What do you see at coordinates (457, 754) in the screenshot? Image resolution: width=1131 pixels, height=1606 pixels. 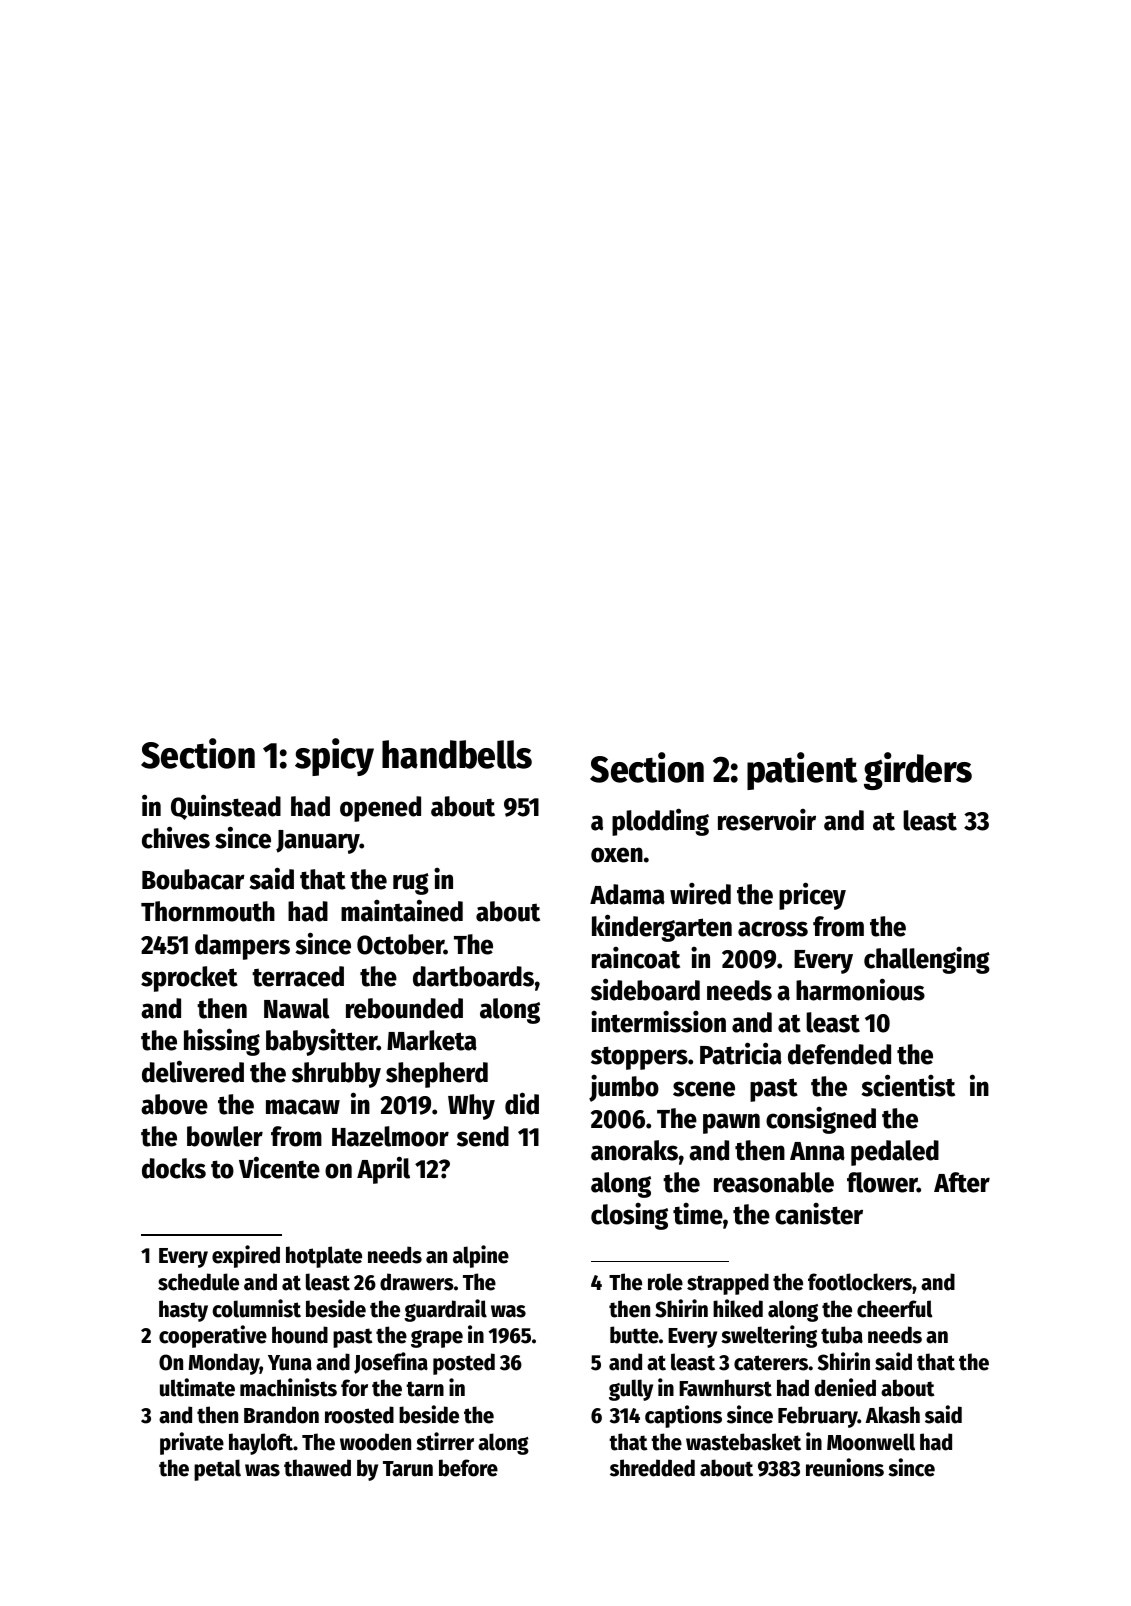 I see `handbells` at bounding box center [457, 754].
